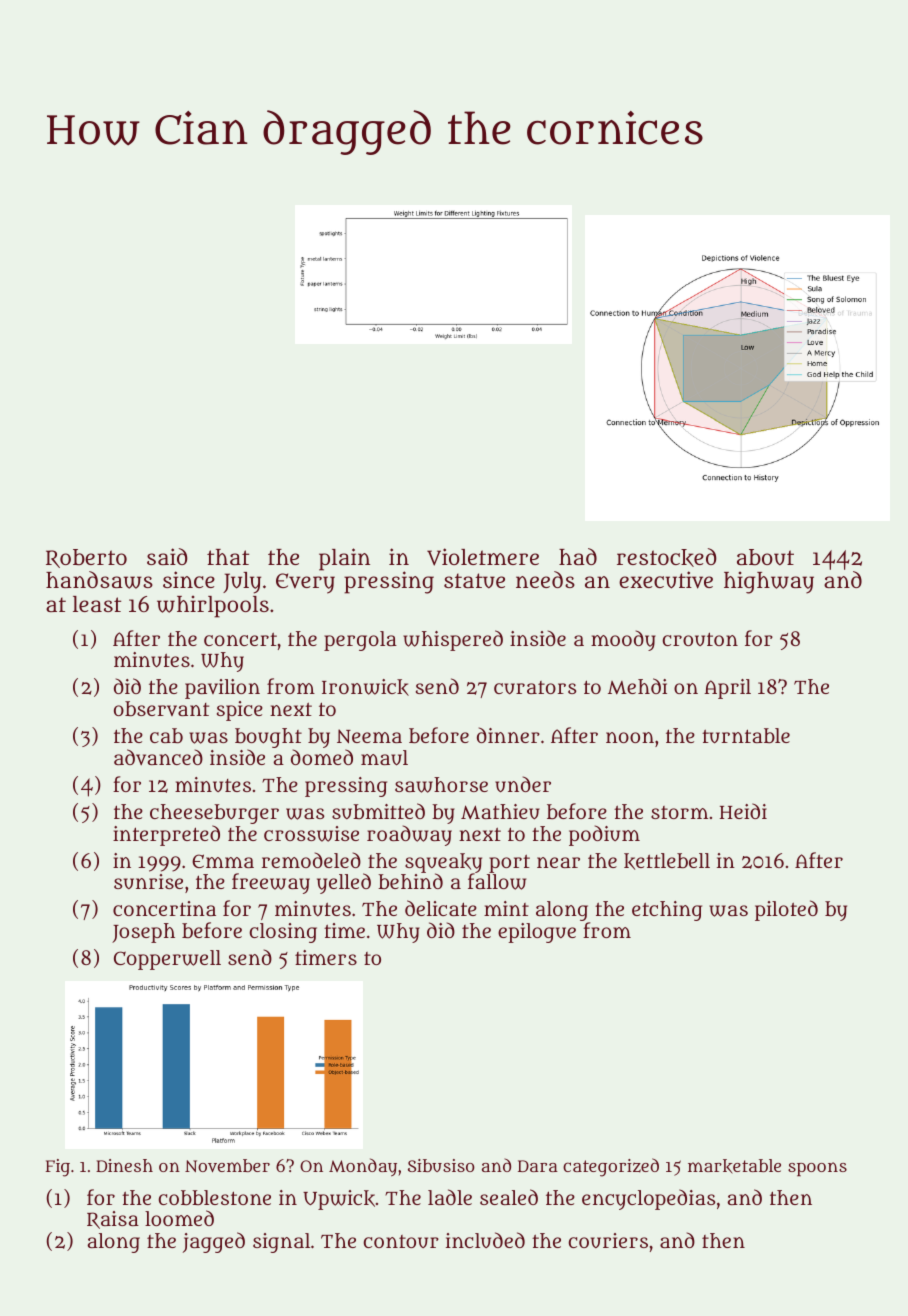  Describe the element at coordinates (786, 910) in the screenshot. I see `piloted` at that location.
